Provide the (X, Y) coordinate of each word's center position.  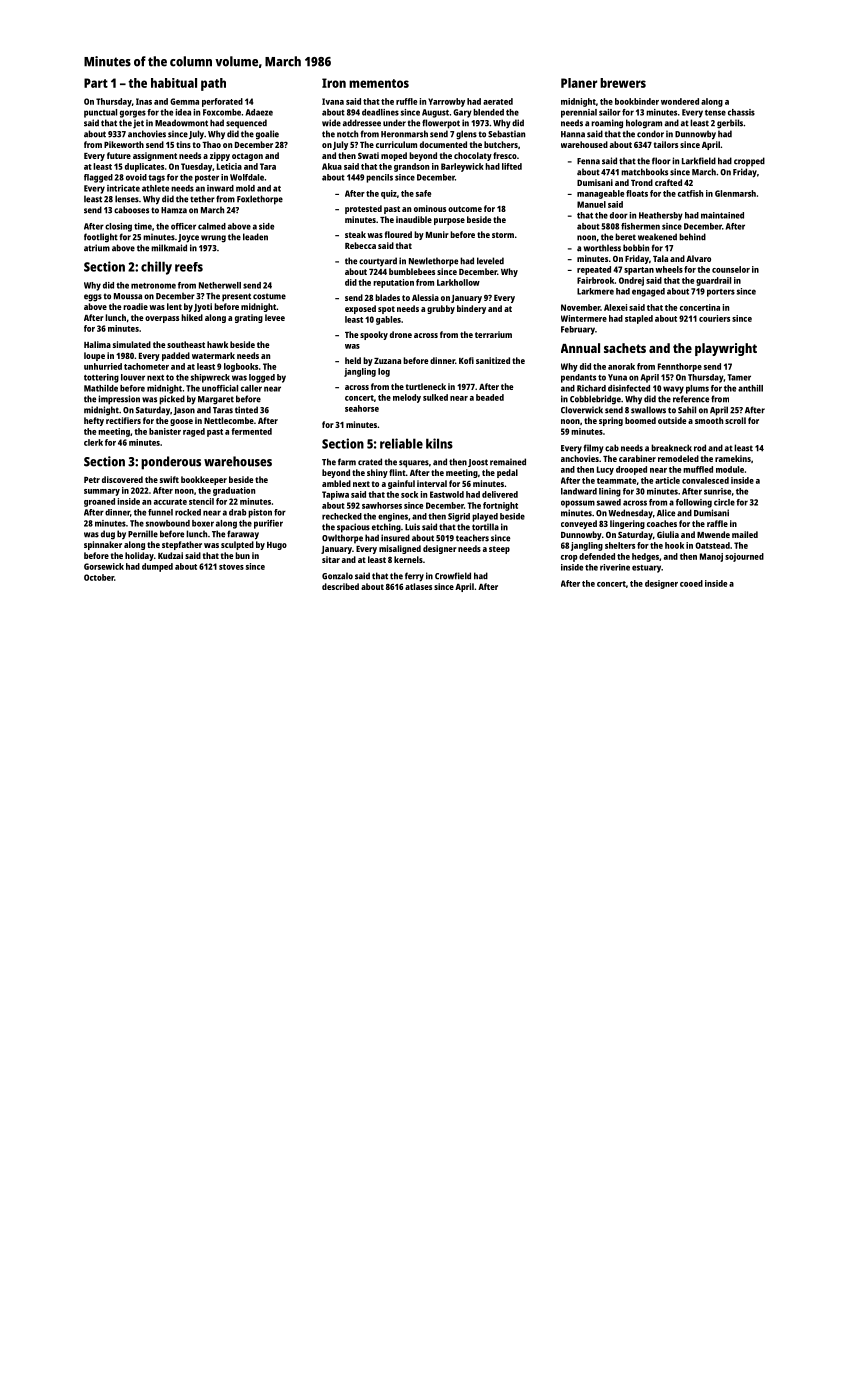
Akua (332, 166)
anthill (750, 388)
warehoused (584, 144)
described (340, 586)
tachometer (146, 366)
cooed (691, 583)
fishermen (640, 226)
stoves (231, 567)
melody (407, 398)
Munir (437, 234)
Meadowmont (181, 123)
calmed (212, 226)
